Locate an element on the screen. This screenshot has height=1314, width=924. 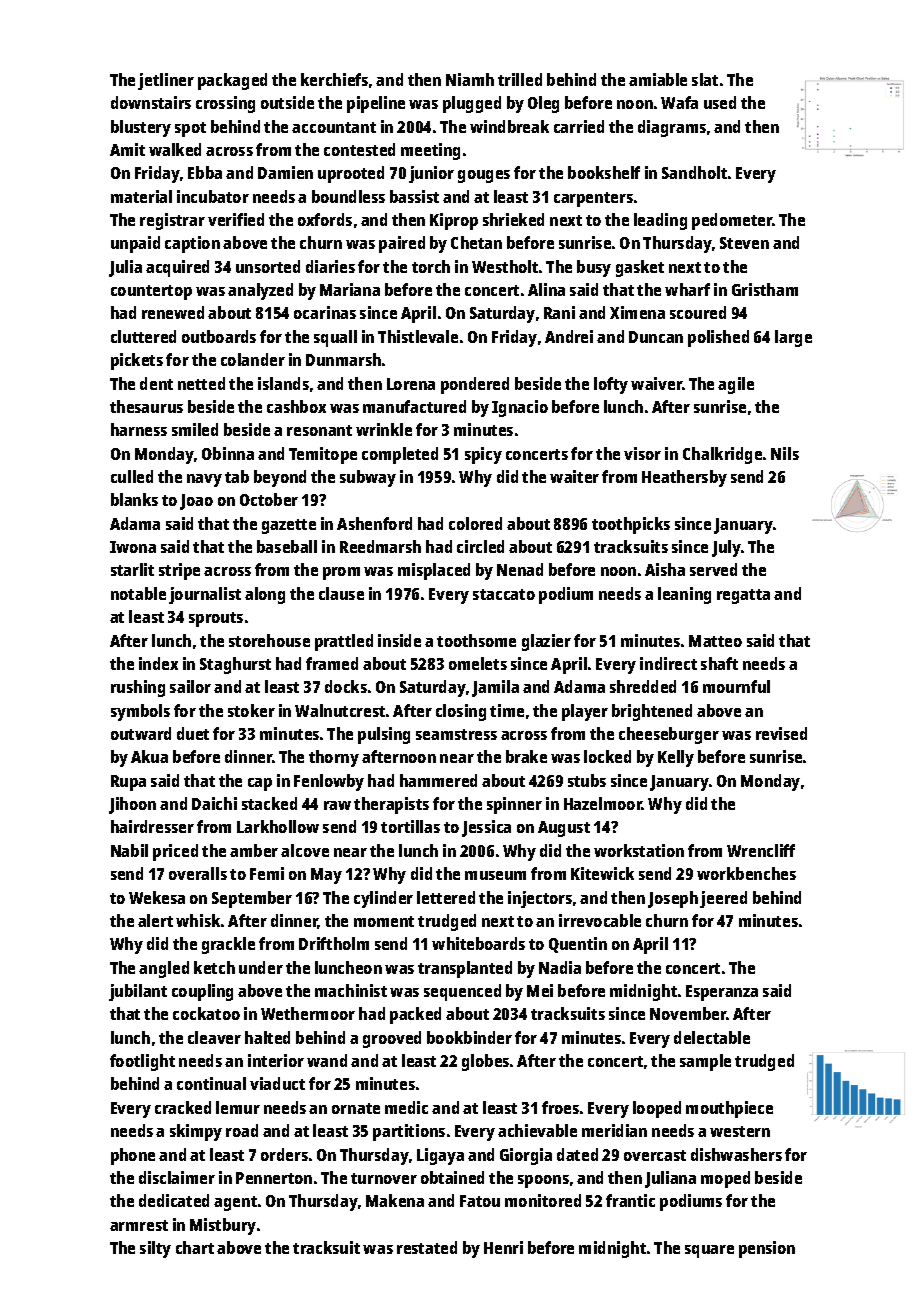
Sandholt is located at coordinates (694, 172).
